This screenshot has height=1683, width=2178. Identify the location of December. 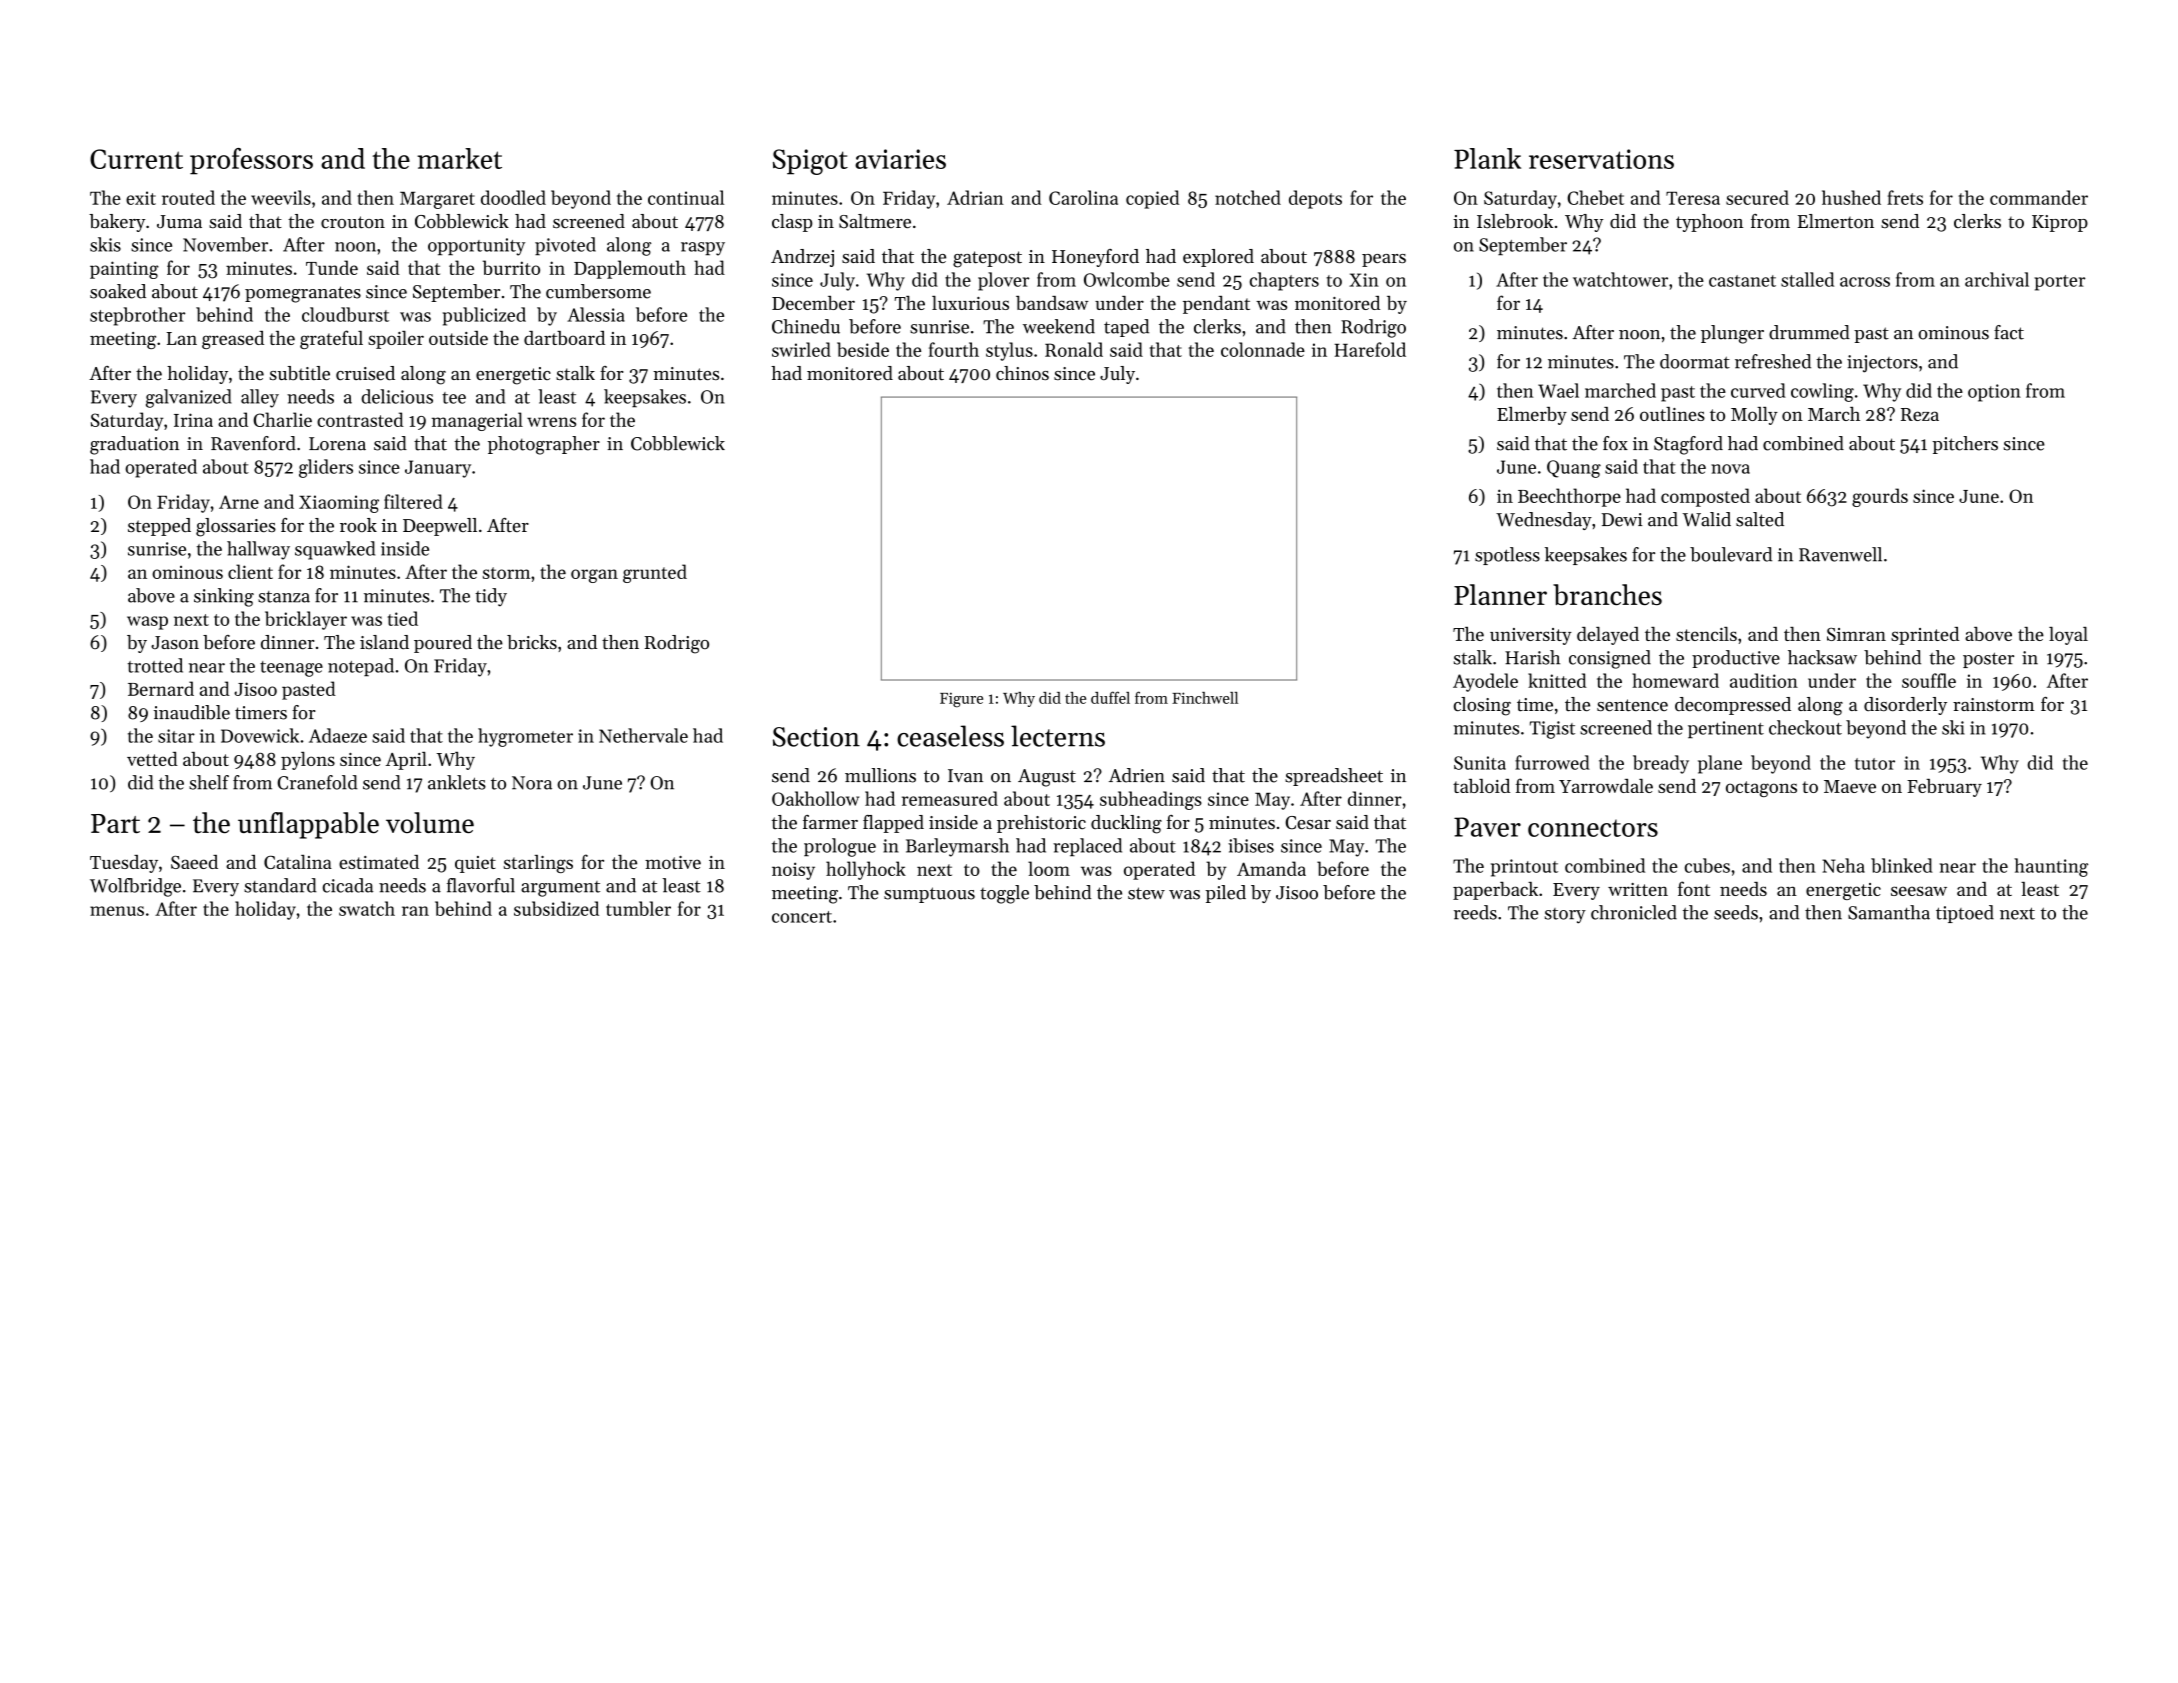
(813, 303).
